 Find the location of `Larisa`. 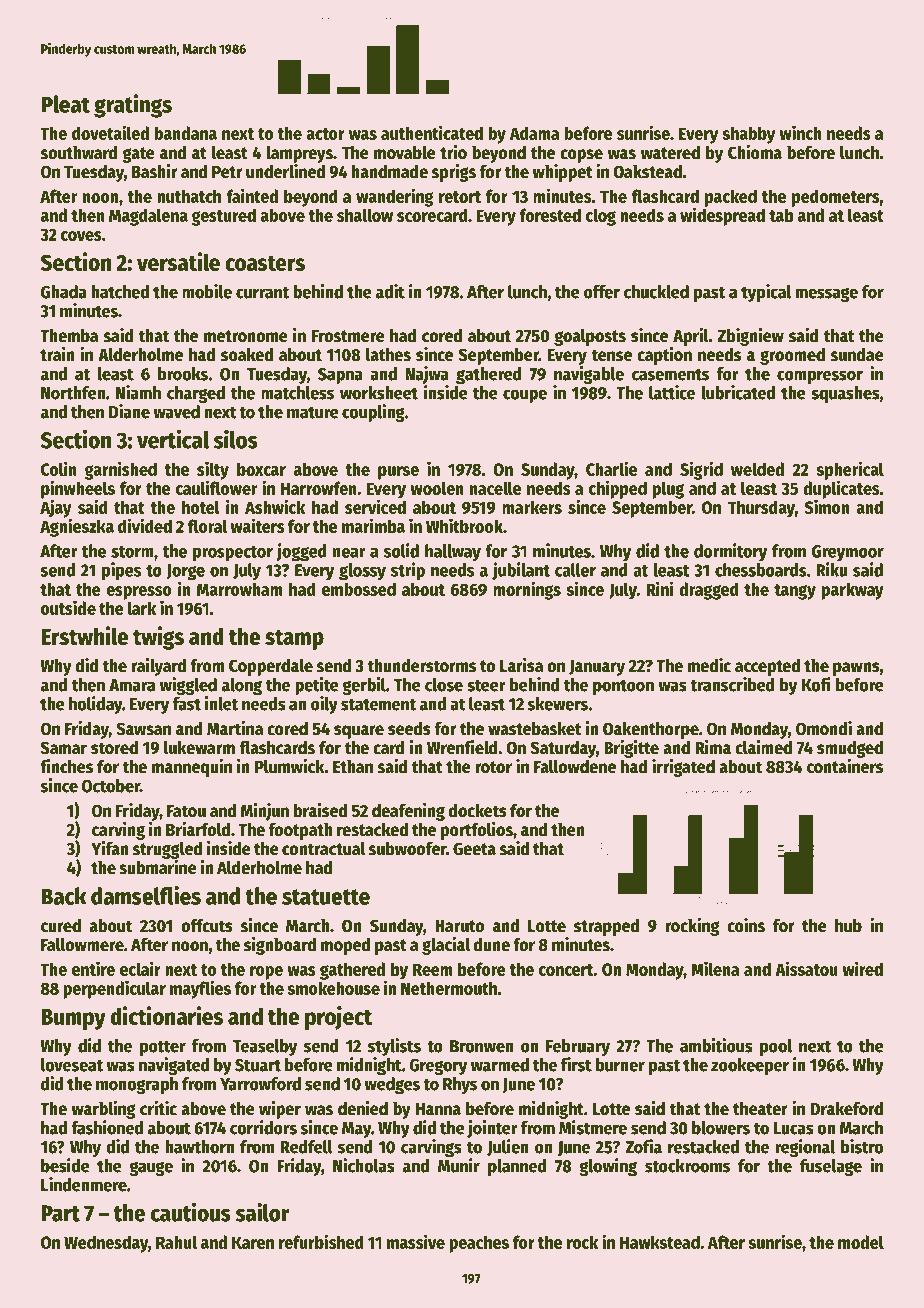

Larisa is located at coordinates (521, 665).
